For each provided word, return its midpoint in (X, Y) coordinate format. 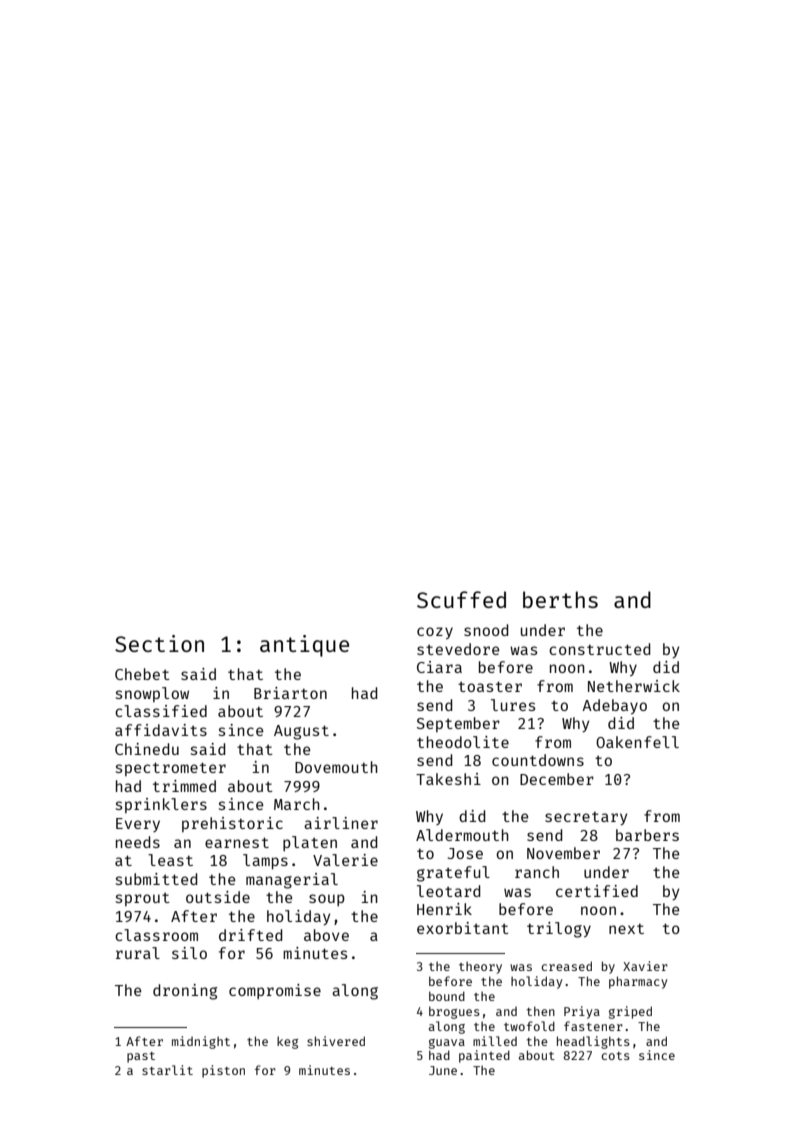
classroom (156, 935)
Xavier (645, 966)
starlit (167, 1070)
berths (560, 599)
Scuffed (461, 599)
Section (159, 643)
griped (630, 1012)
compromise (275, 991)
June (443, 1070)
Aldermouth (462, 835)
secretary (586, 818)
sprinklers (161, 805)
